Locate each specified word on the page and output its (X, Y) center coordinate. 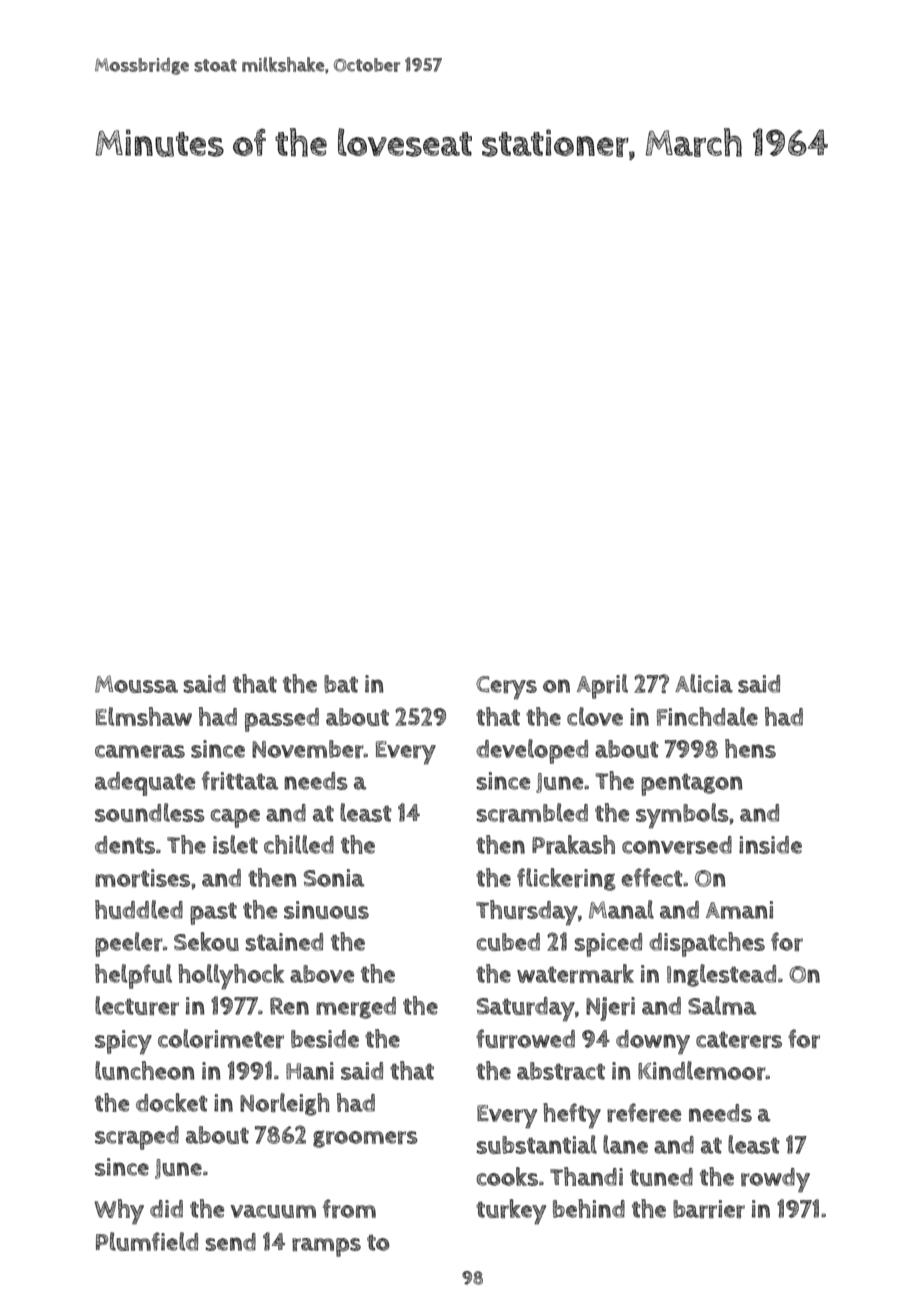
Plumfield (147, 1241)
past (213, 913)
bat (341, 684)
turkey (511, 1212)
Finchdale (707, 716)
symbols (682, 816)
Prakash (573, 845)
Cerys (506, 688)
